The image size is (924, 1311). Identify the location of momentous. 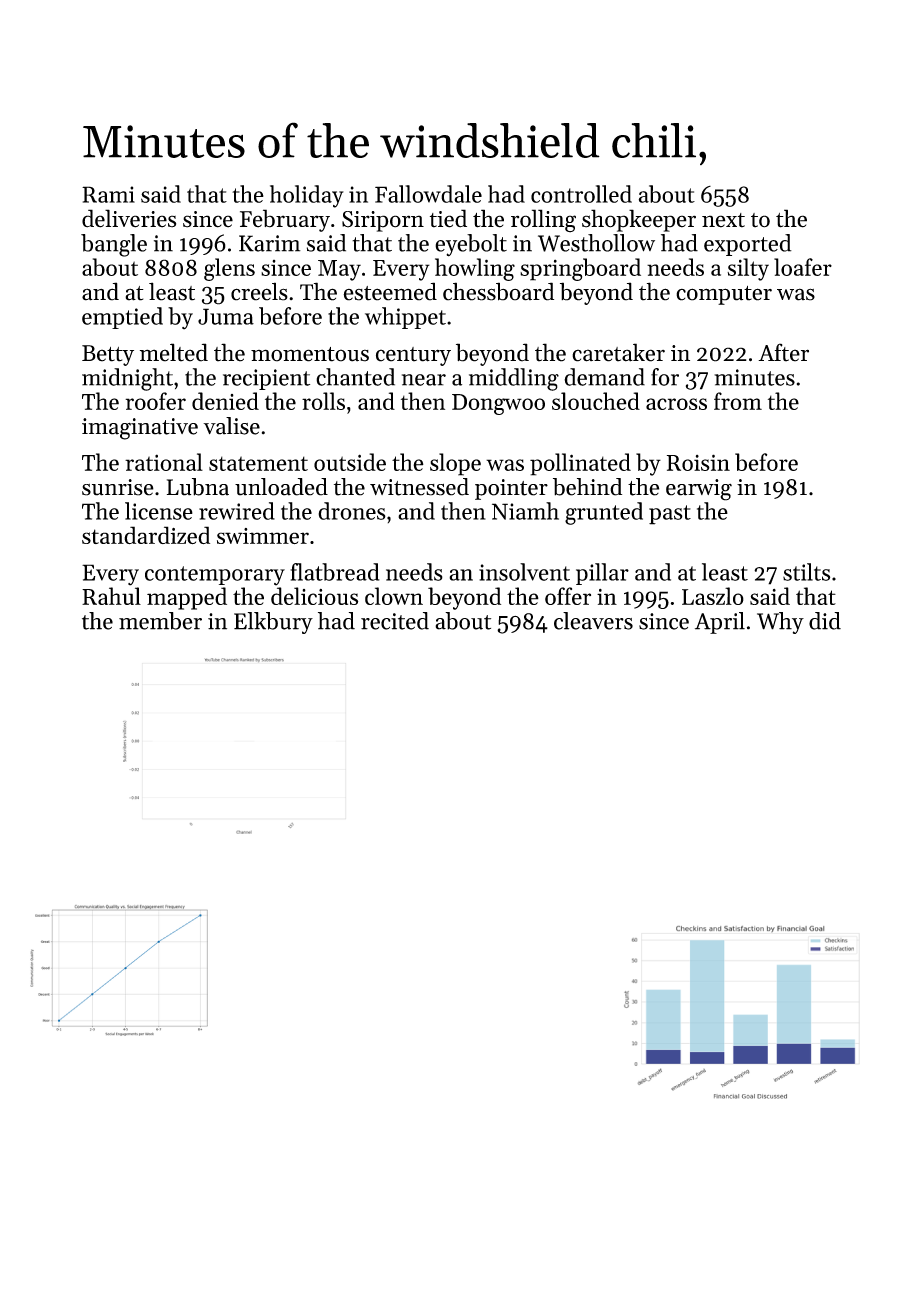
(310, 354).
